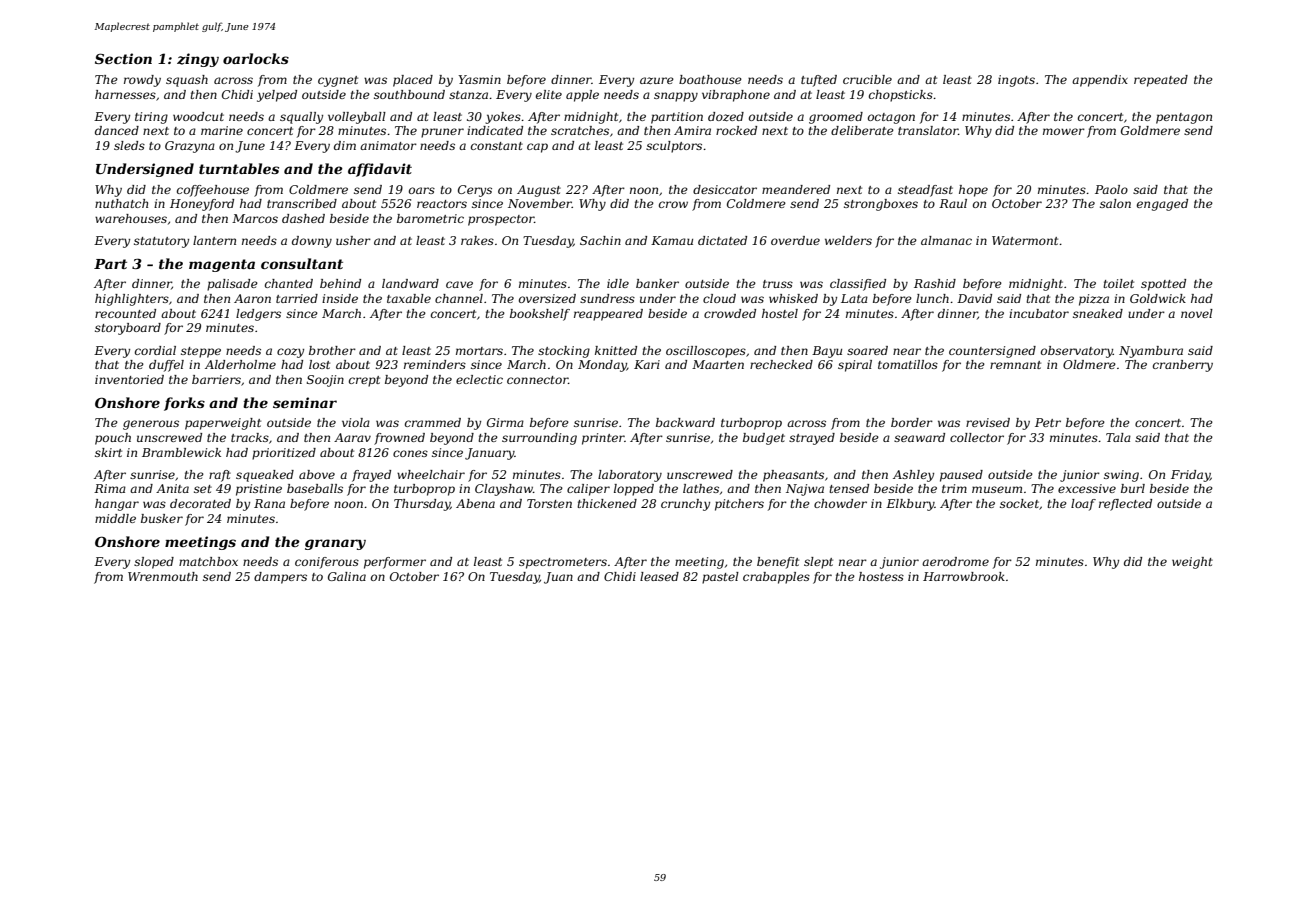 Image resolution: width=1308 pixels, height=924 pixels. I want to click on azure, so click(657, 80).
